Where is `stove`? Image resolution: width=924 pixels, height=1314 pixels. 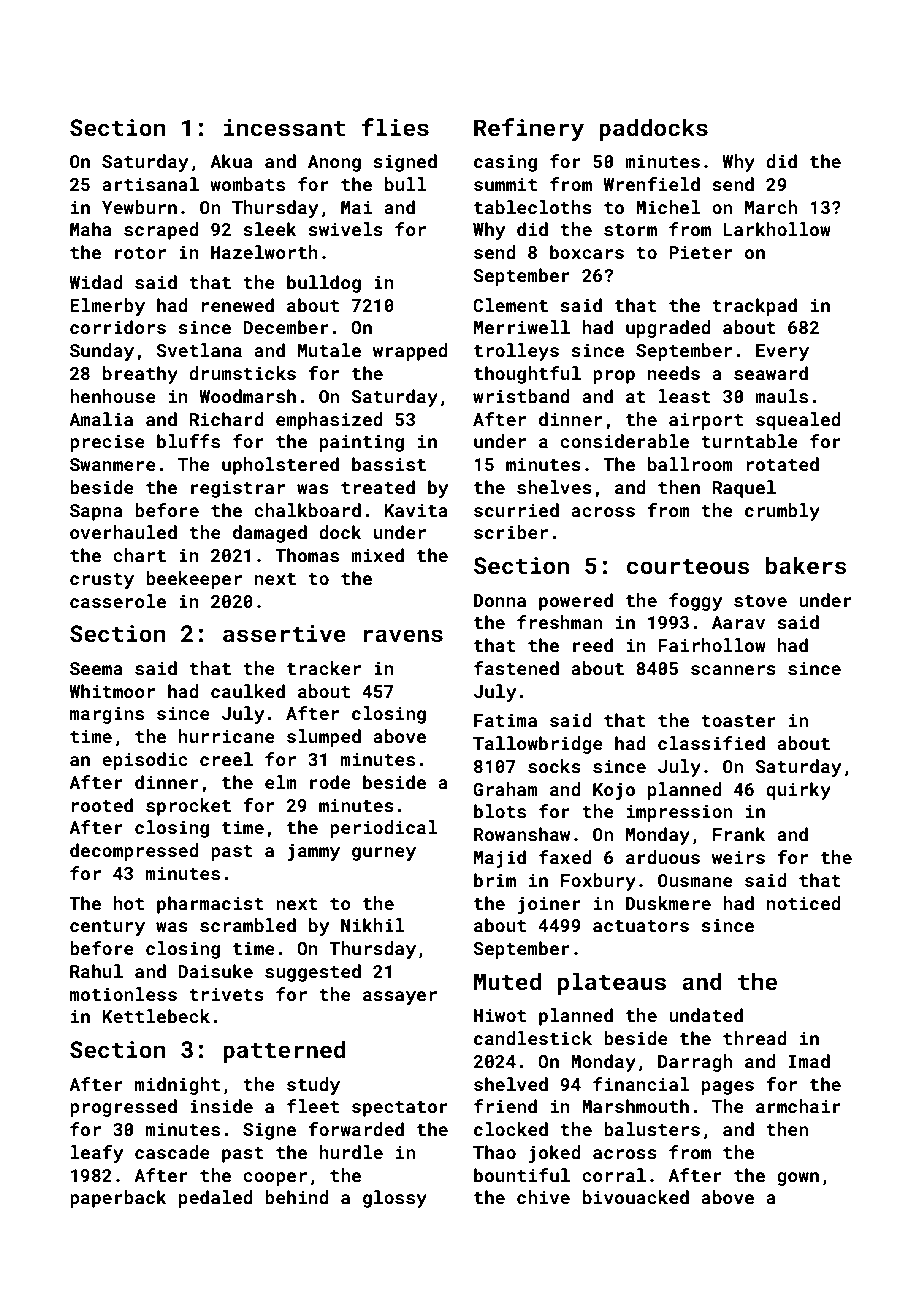
stove is located at coordinates (760, 601).
